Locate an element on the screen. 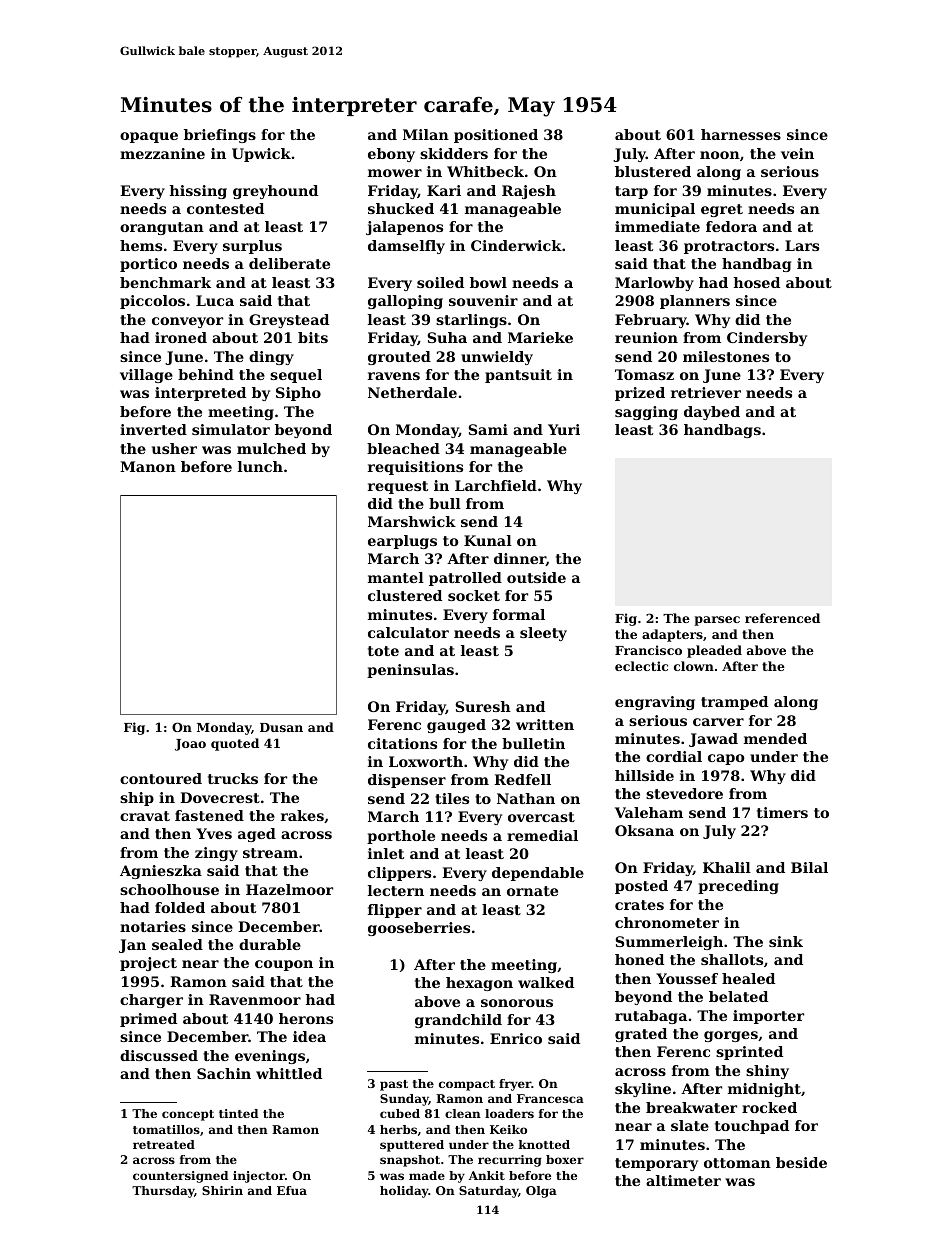 The width and height of the screenshot is (952, 1233). Redfell is located at coordinates (522, 779).
